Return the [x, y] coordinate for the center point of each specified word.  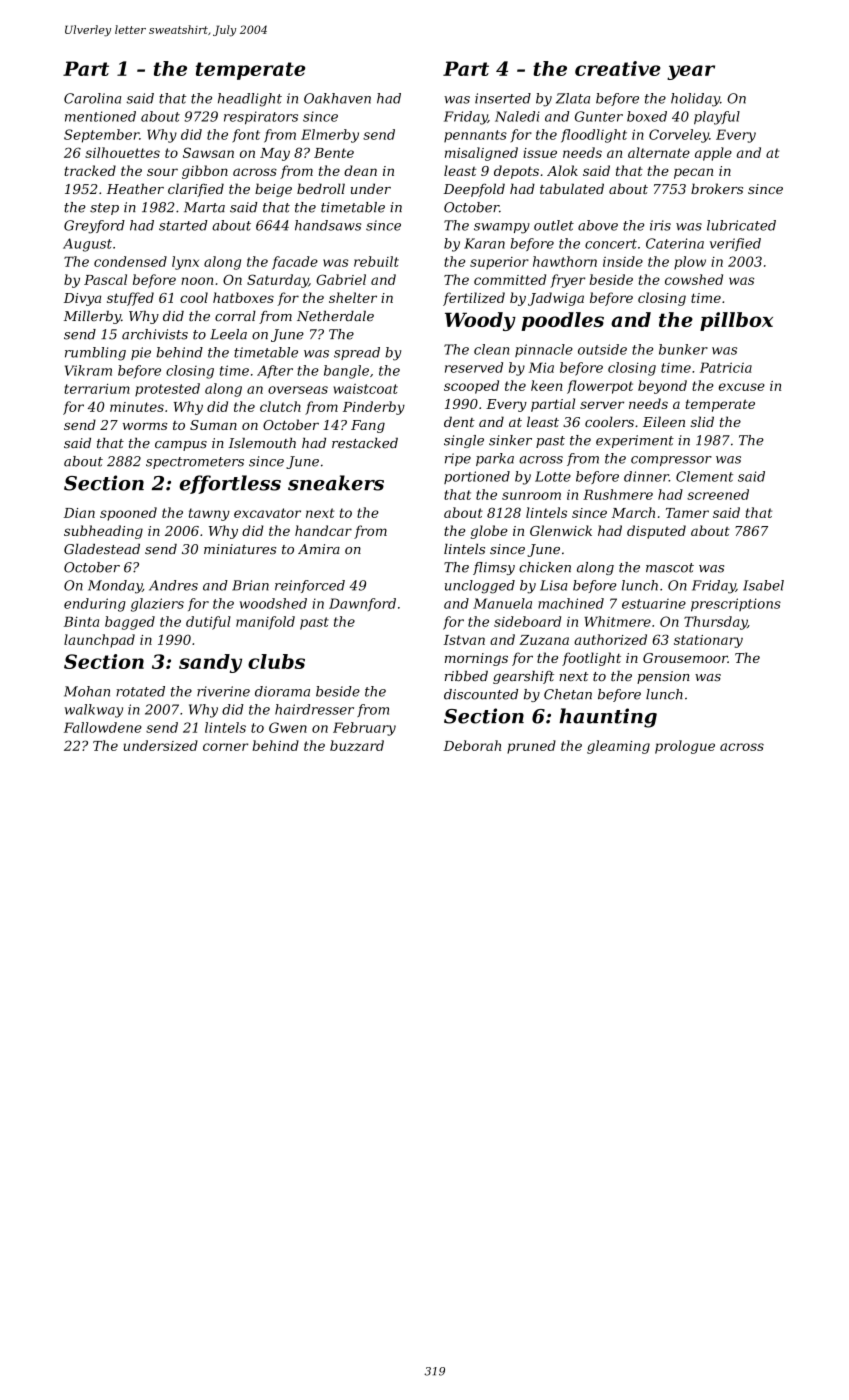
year [691, 72]
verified [735, 244]
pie [141, 353]
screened [718, 494]
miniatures [240, 549]
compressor [671, 461]
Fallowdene [103, 727]
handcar [323, 530]
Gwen [288, 727]
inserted [503, 98]
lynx [185, 263]
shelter [353, 297]
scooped [471, 387]
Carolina [92, 98]
